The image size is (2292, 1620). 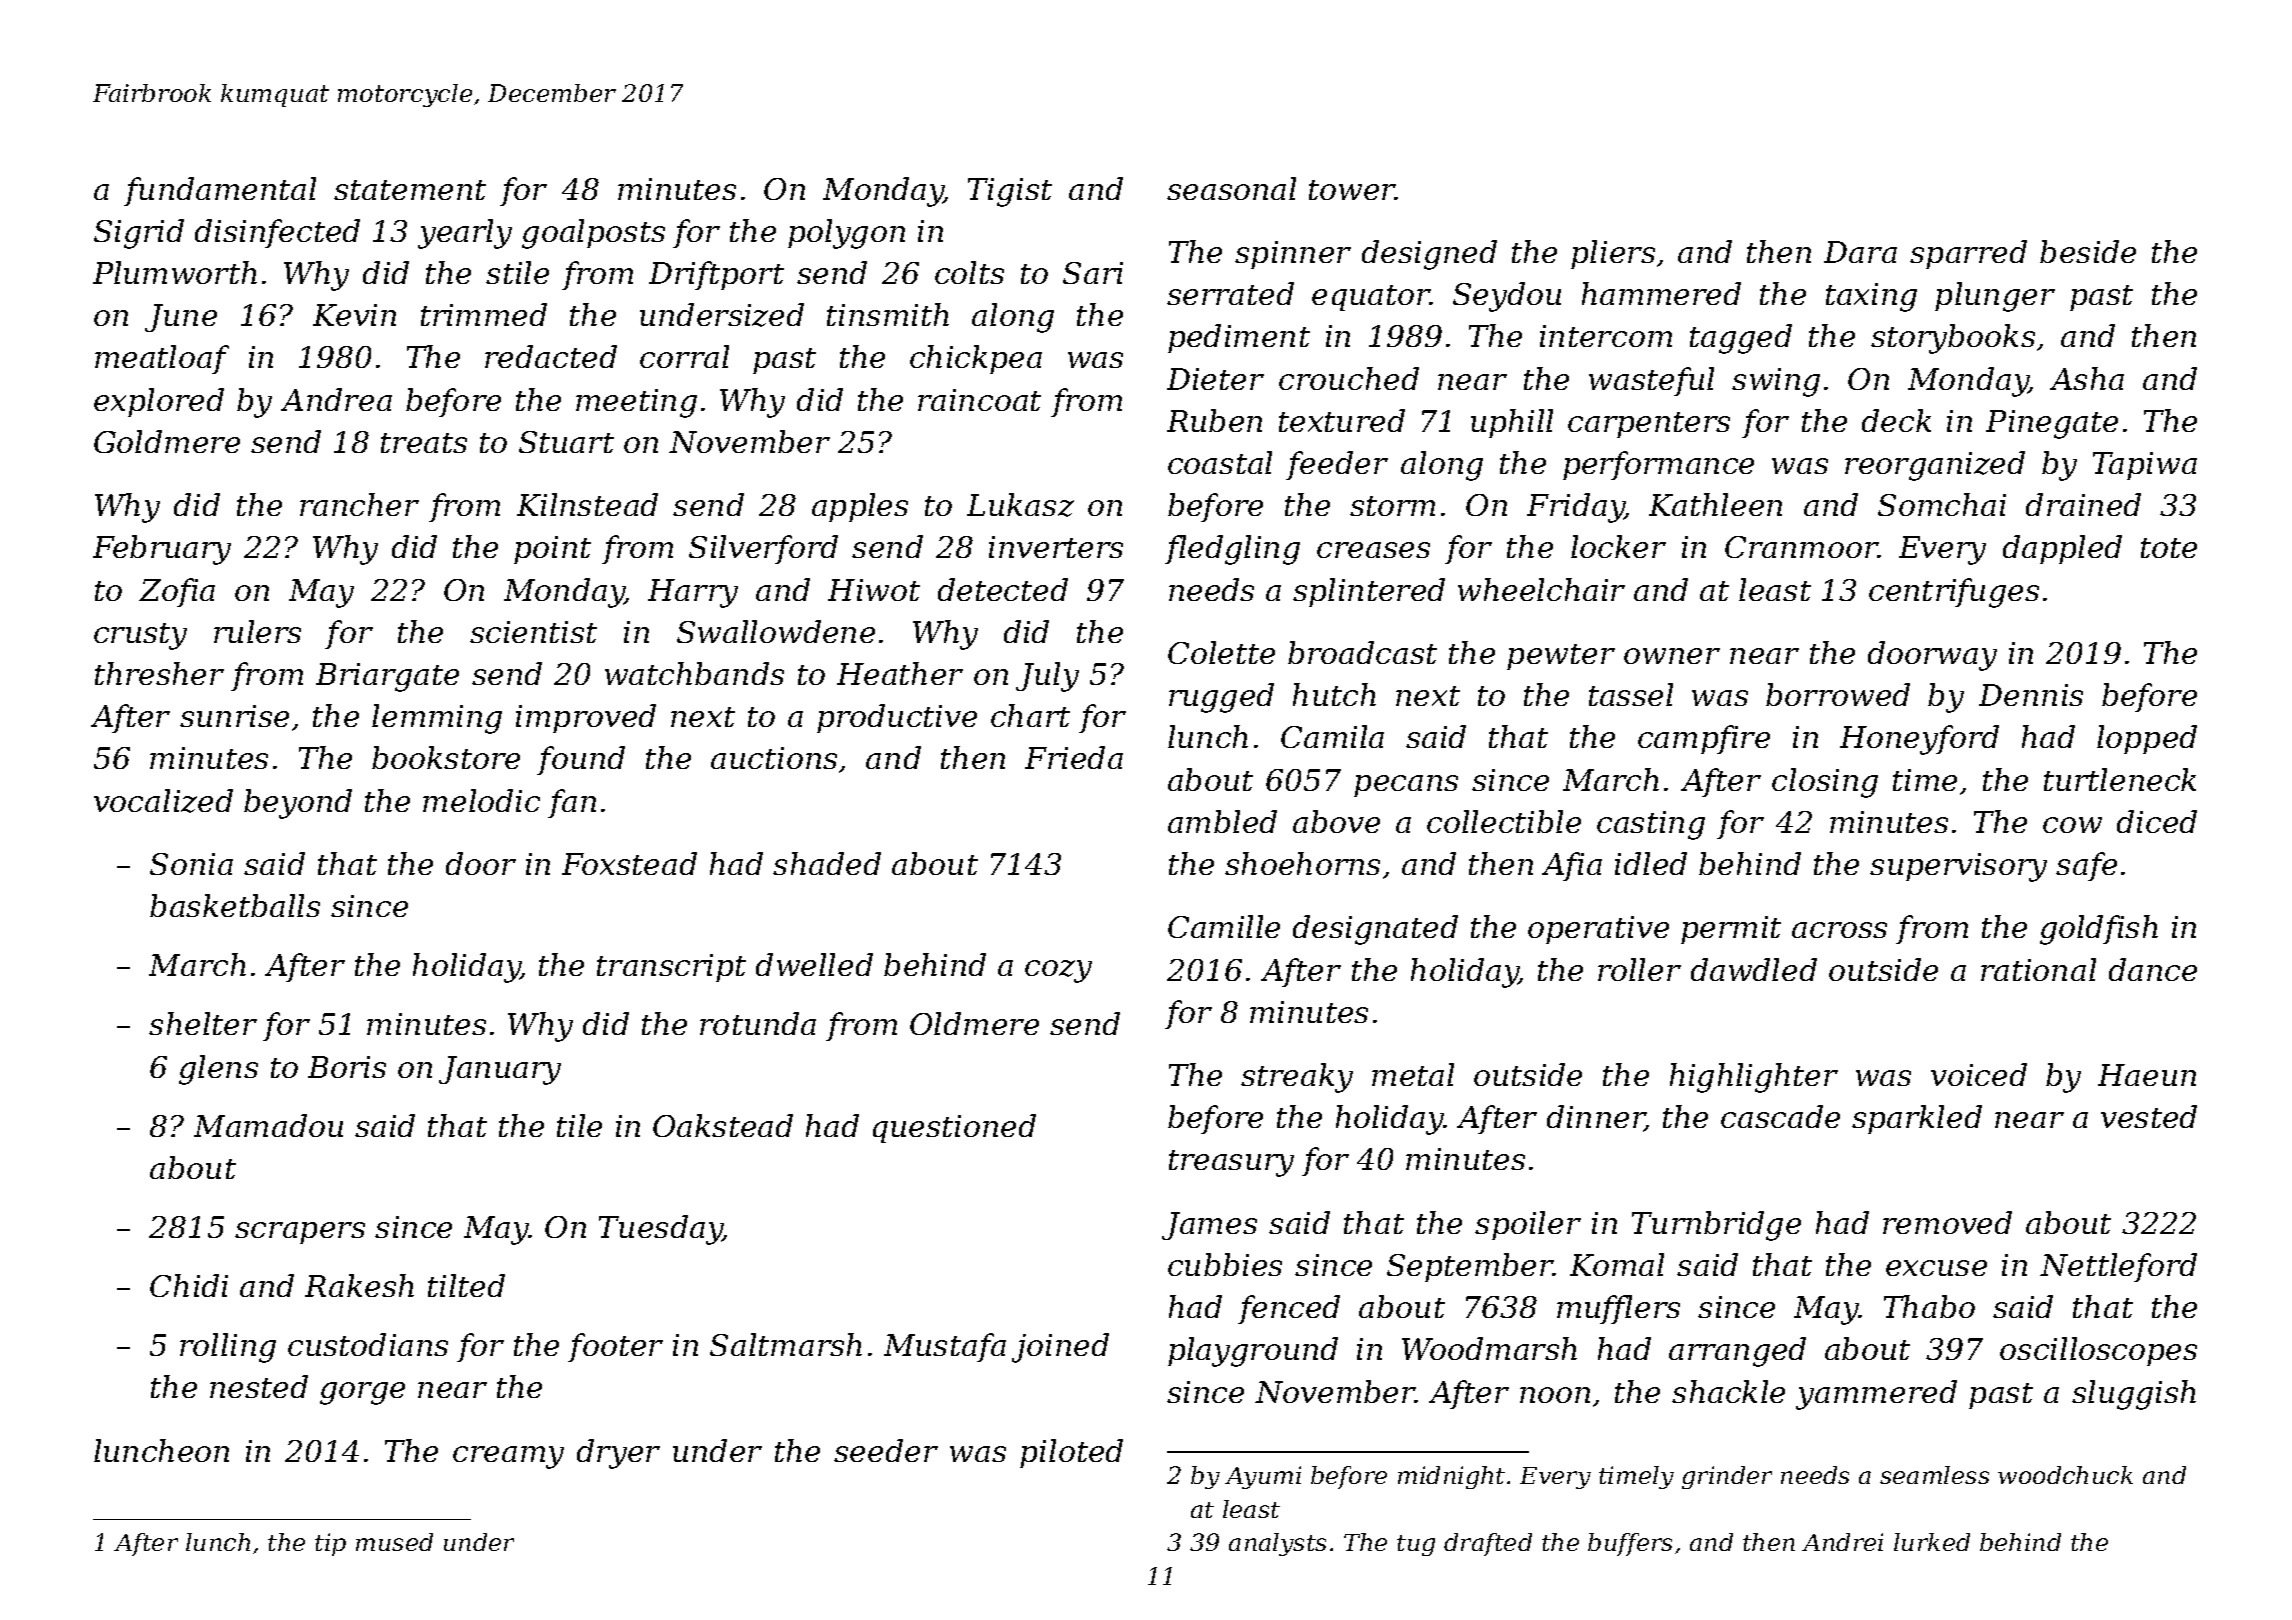 I want to click on tip, so click(x=330, y=1544).
